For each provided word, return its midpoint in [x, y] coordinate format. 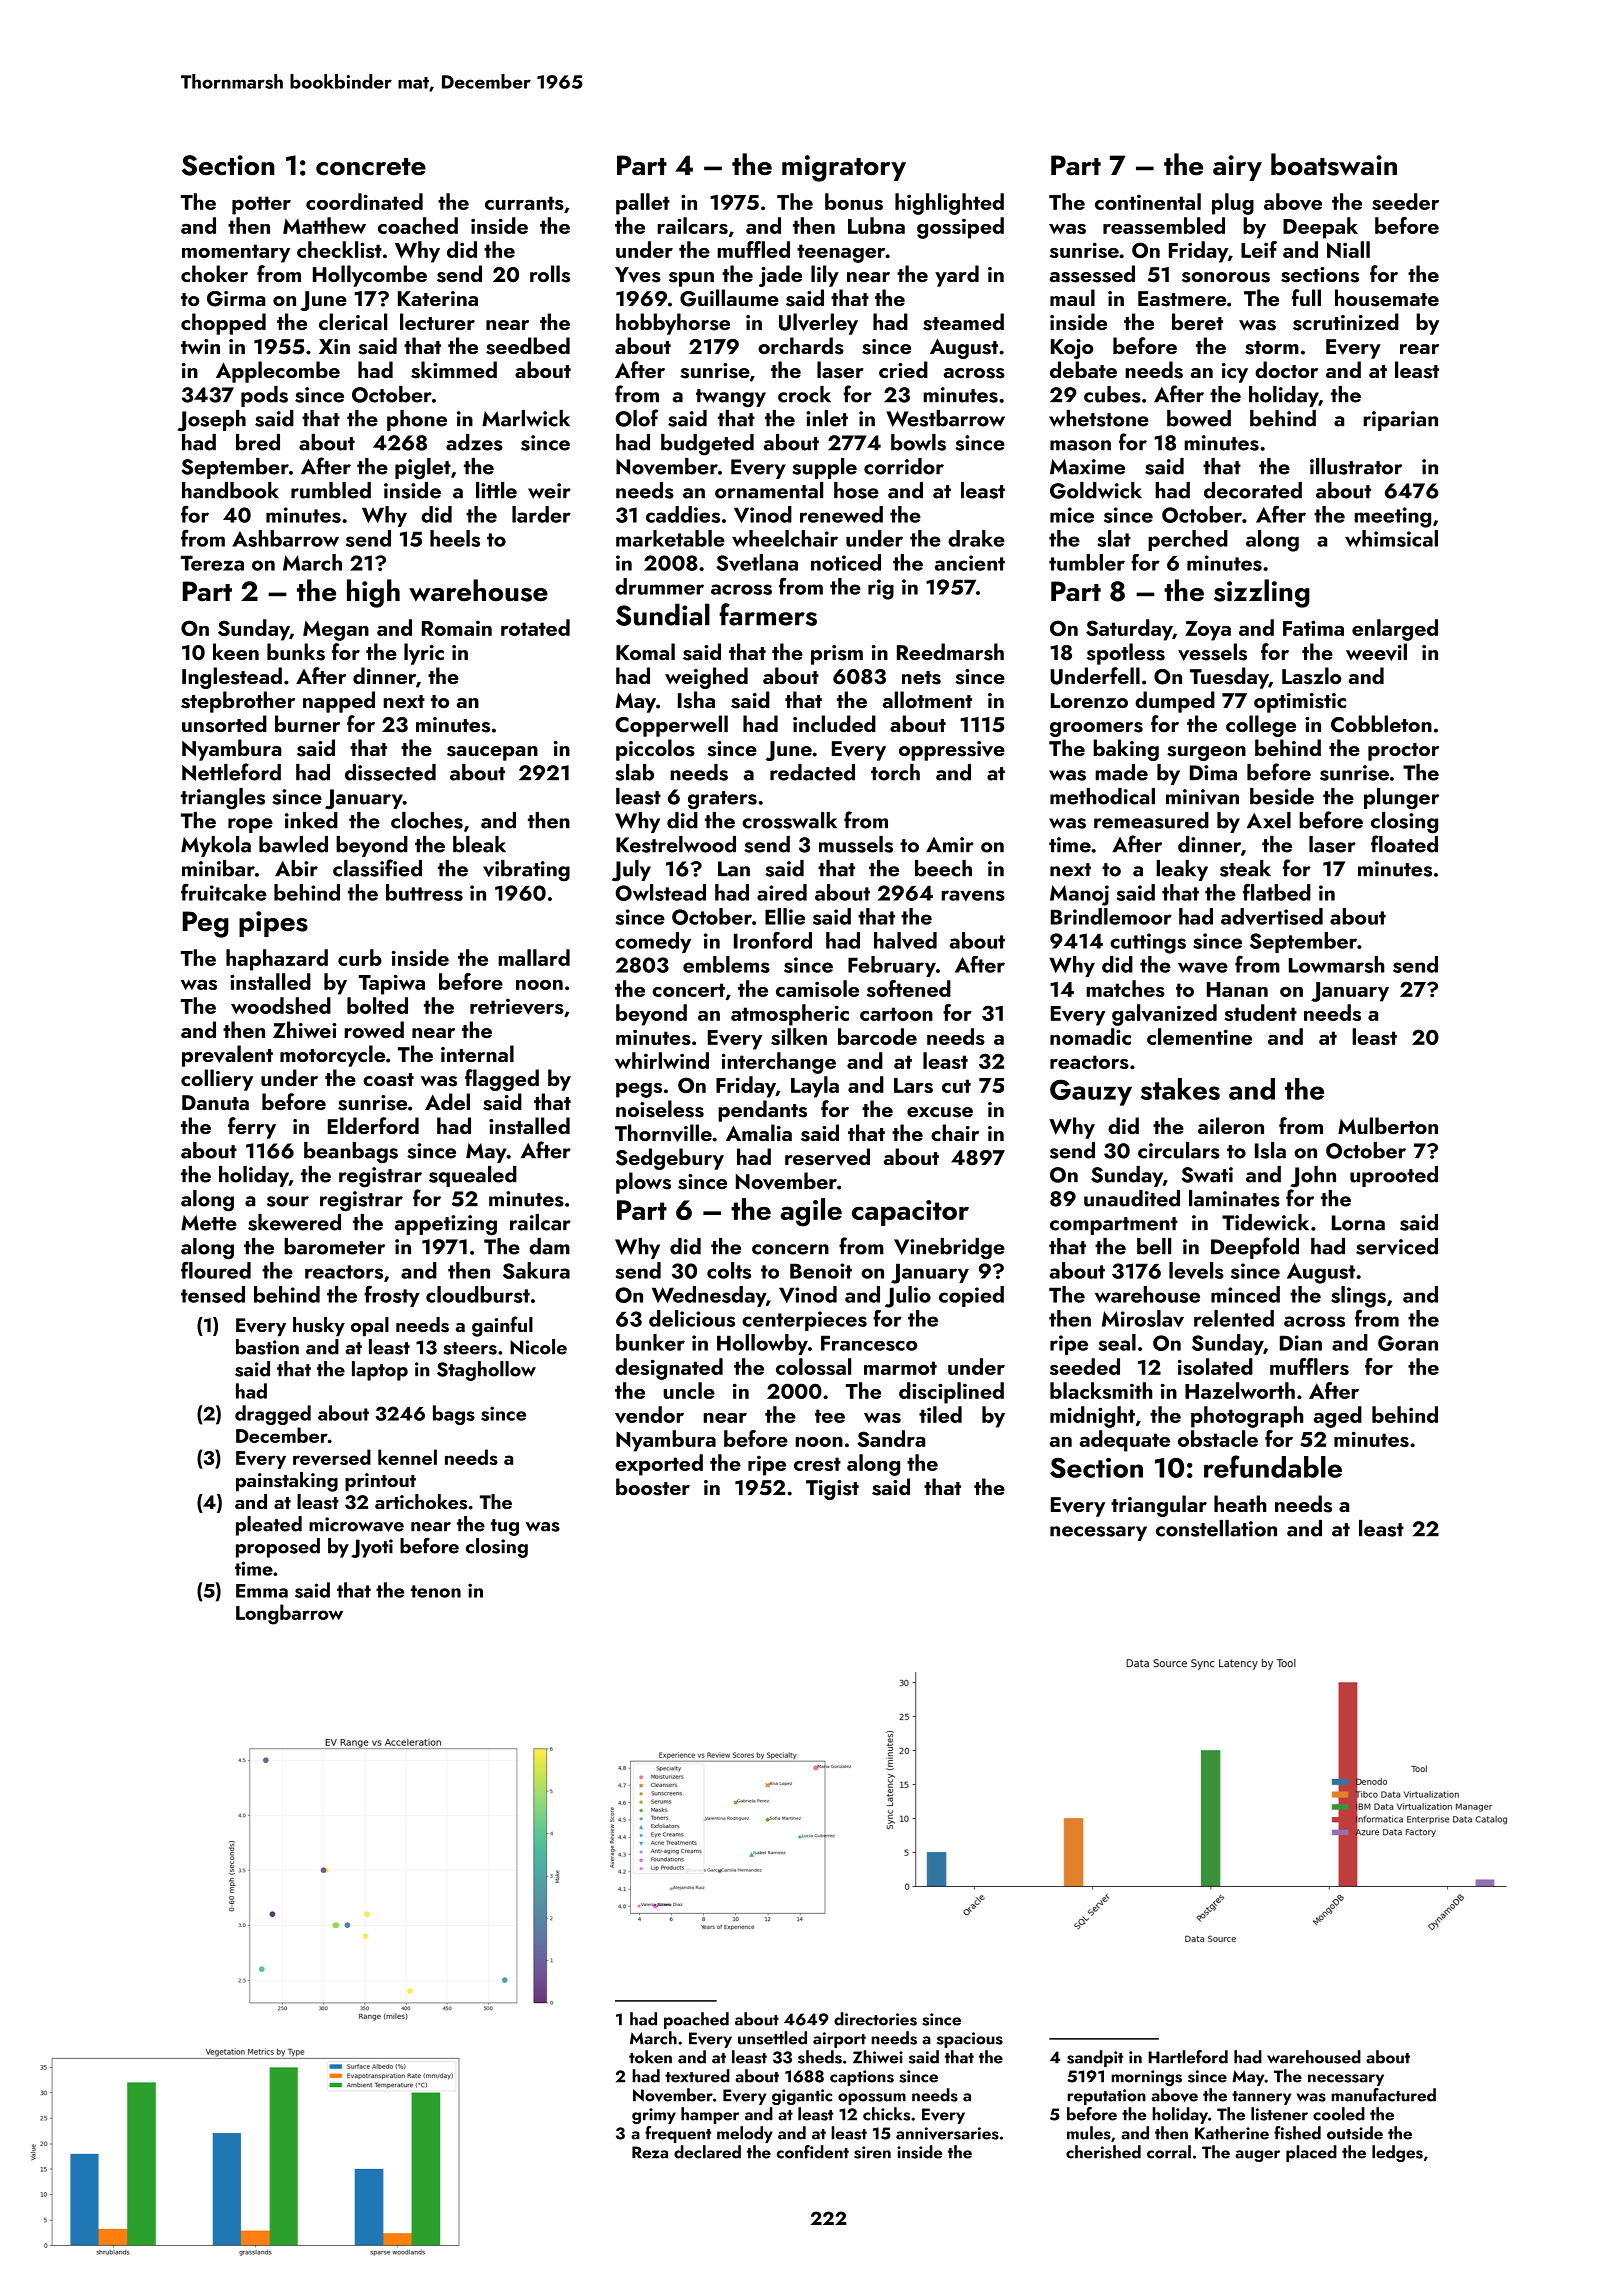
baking [1126, 750]
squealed [473, 1176]
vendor [649, 1415]
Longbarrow [289, 1614]
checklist [339, 249]
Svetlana [757, 562]
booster [653, 1487]
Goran [1408, 1343]
